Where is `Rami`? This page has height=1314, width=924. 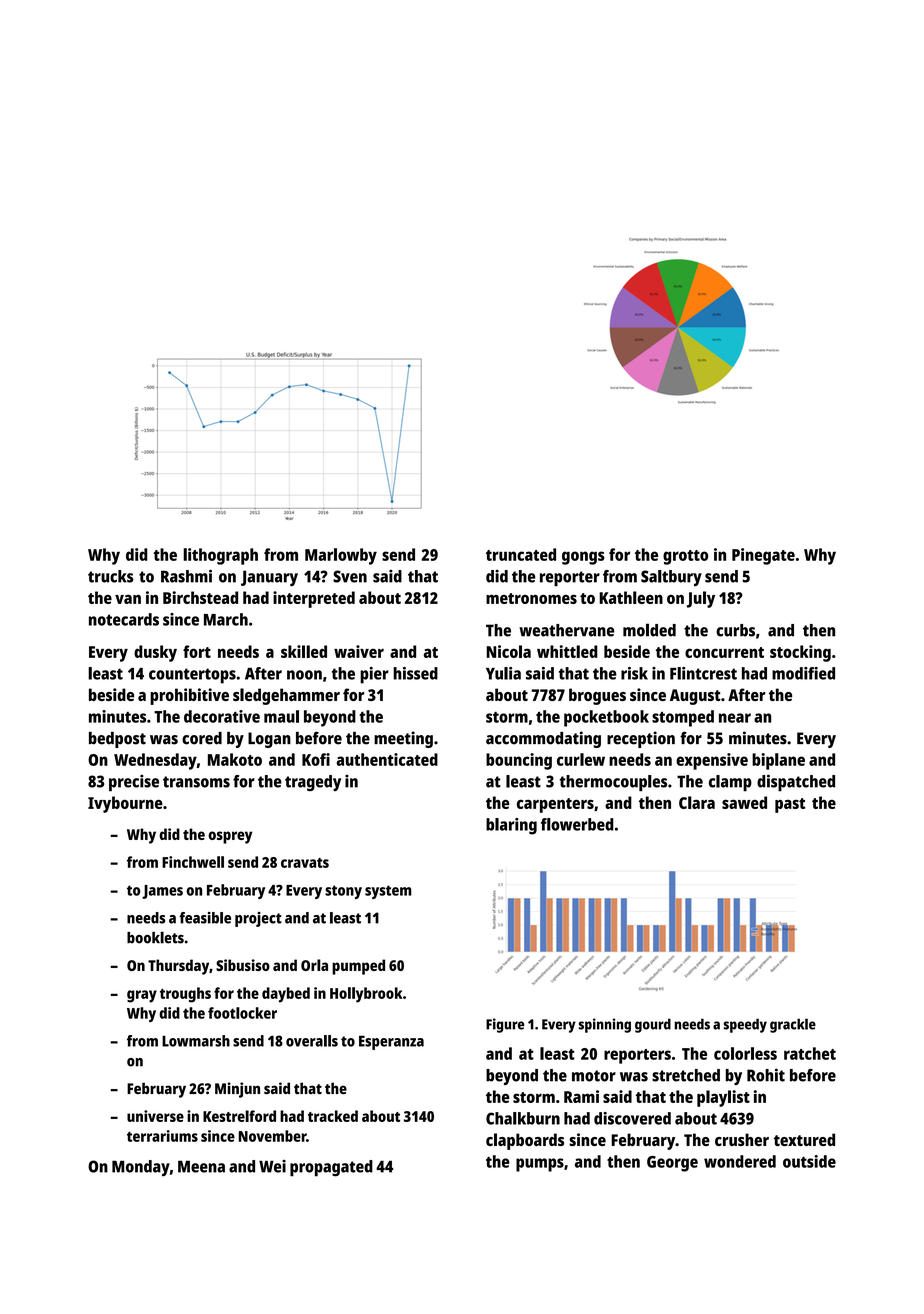
Rami is located at coordinates (581, 1096).
